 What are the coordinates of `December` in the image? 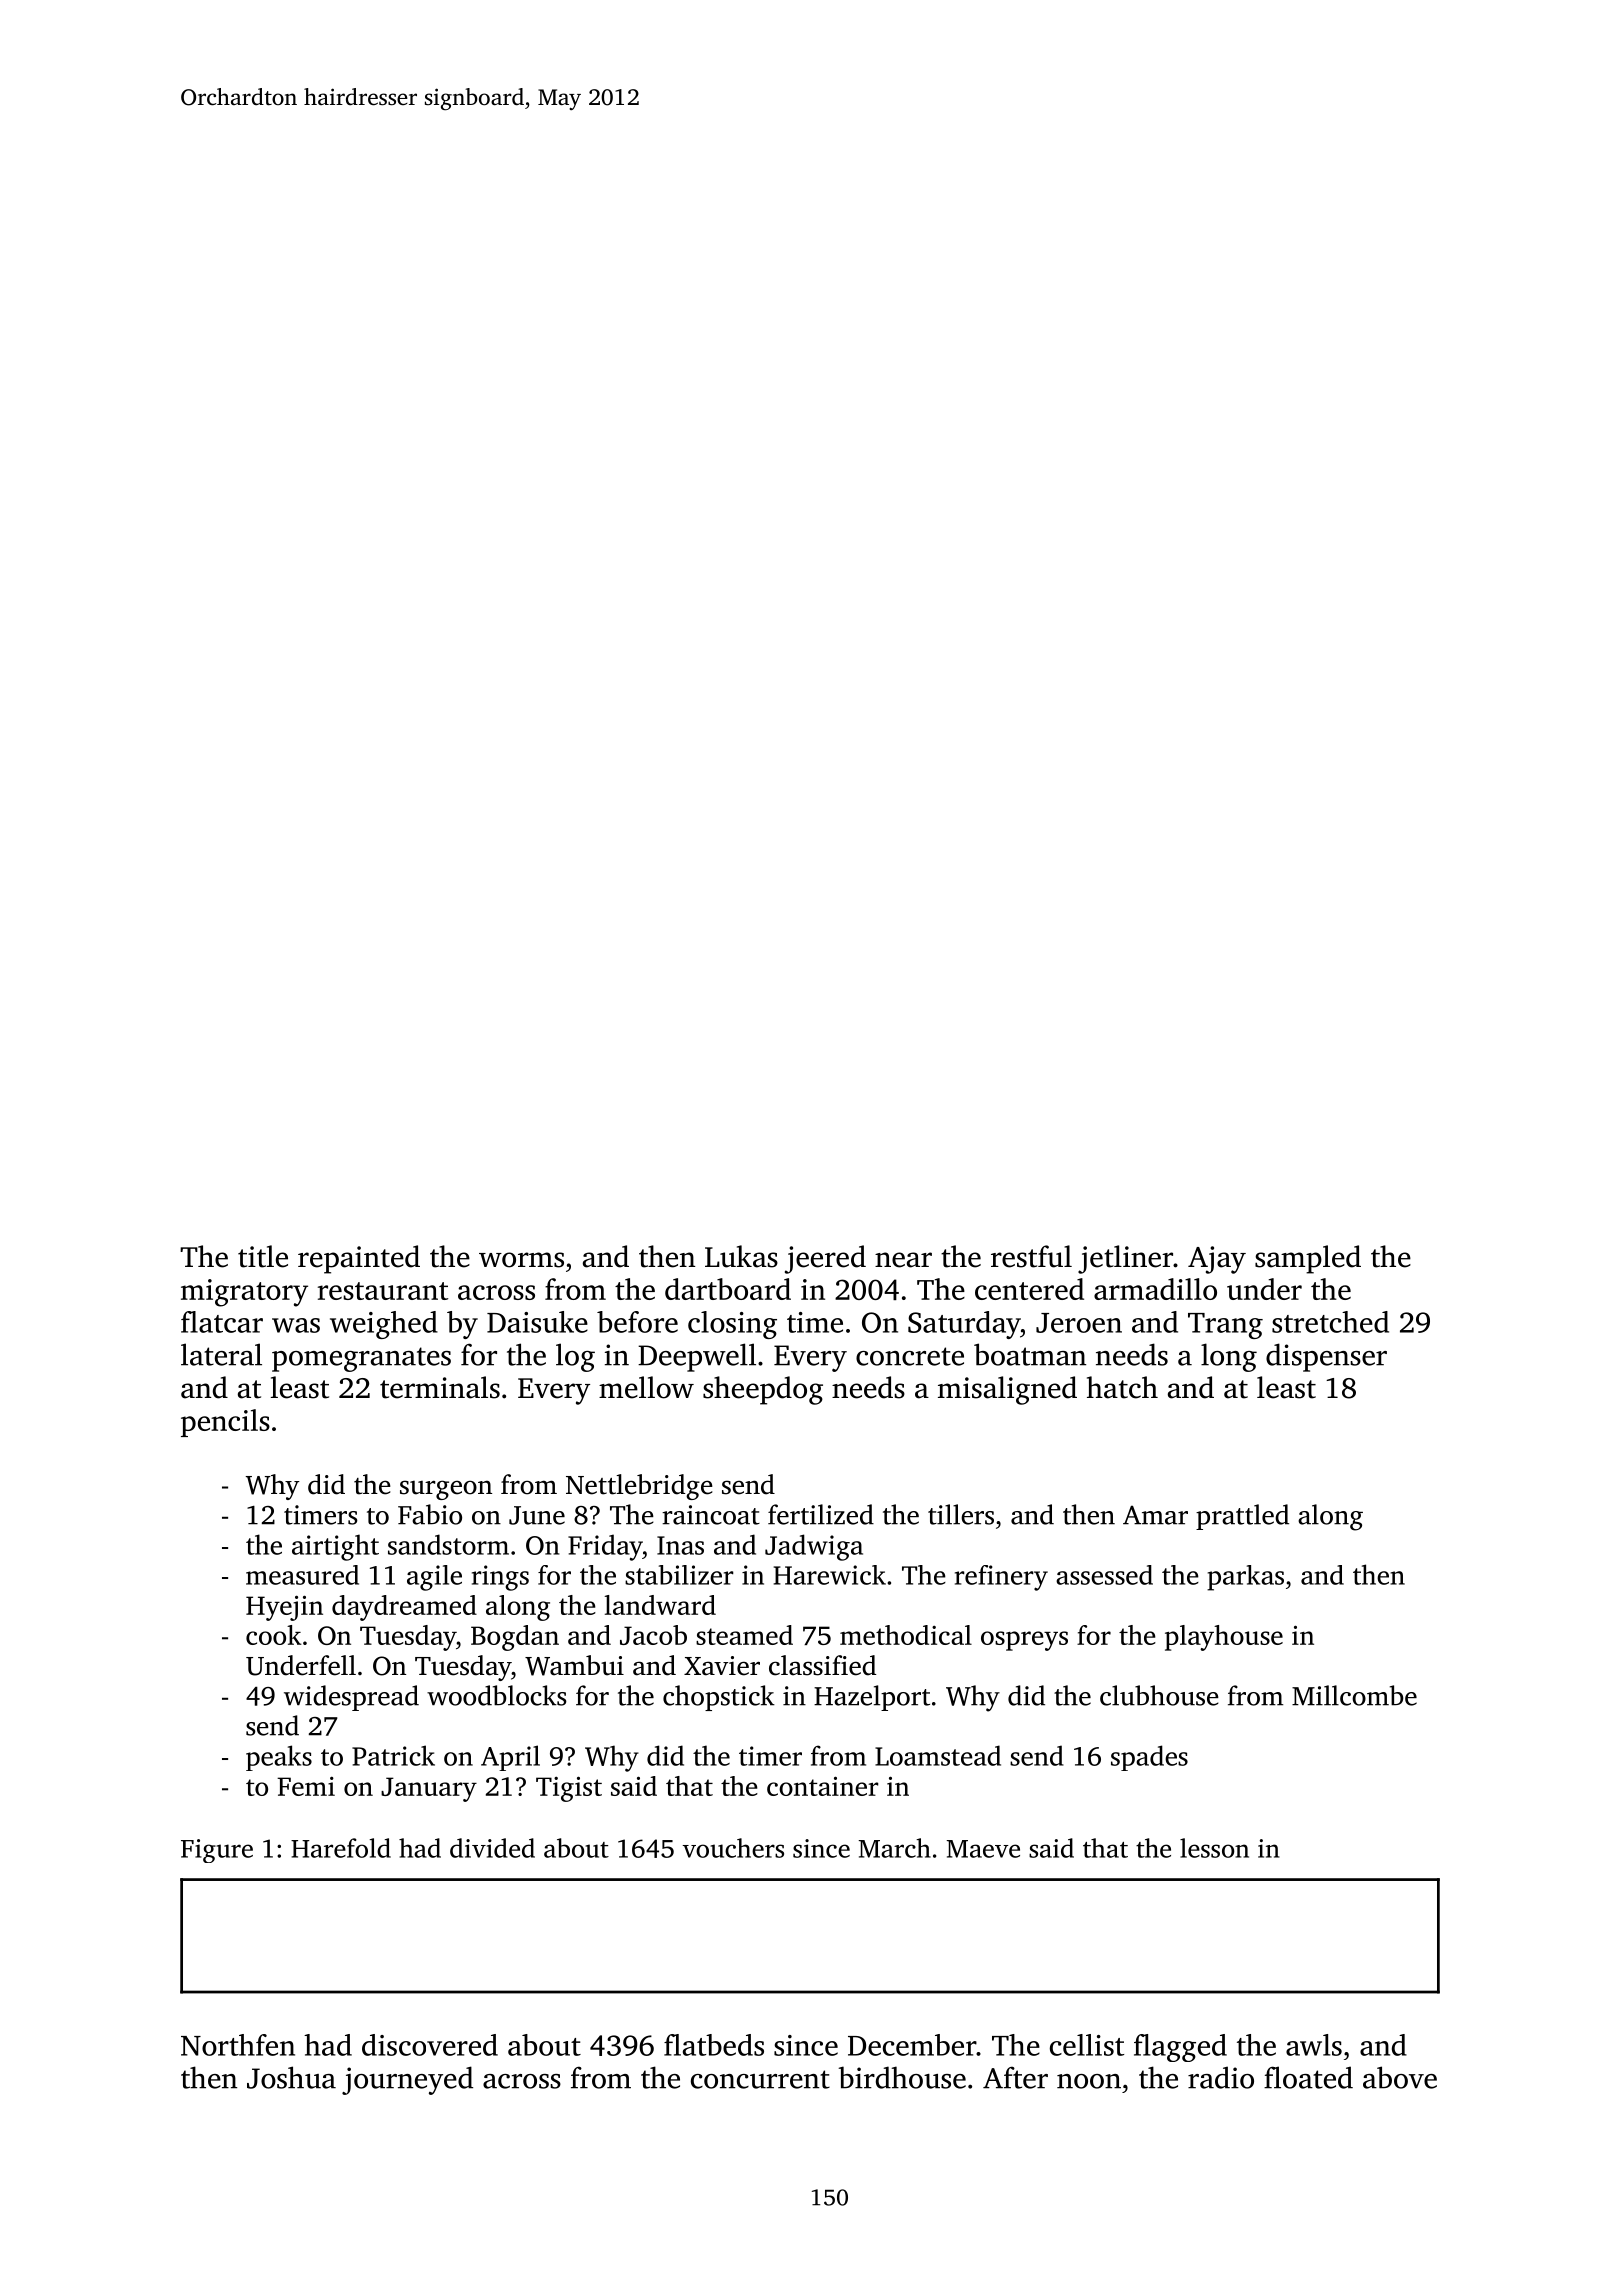 It's located at (912, 2045).
